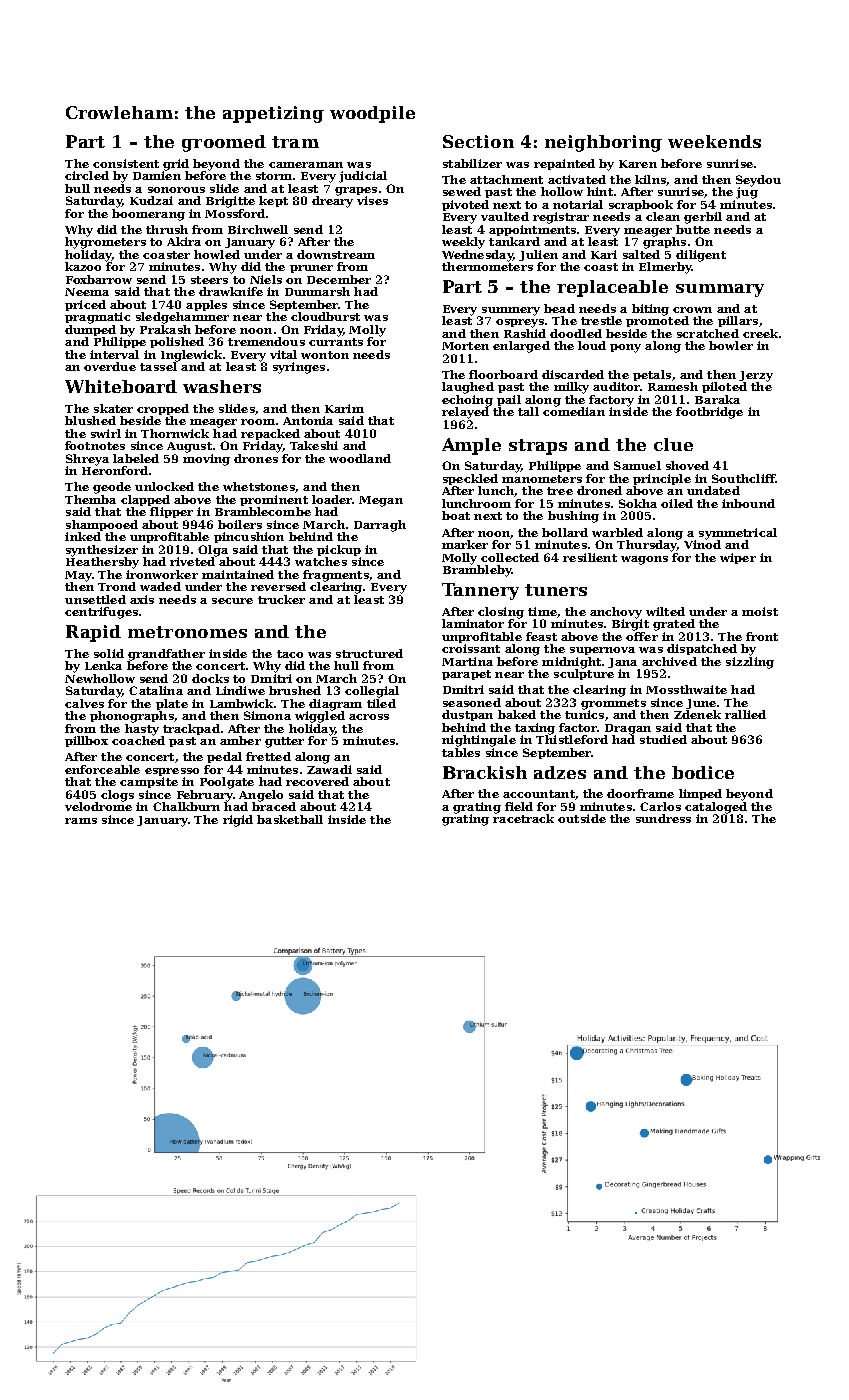 Image resolution: width=849 pixels, height=1400 pixels. Describe the element at coordinates (487, 266) in the screenshot. I see `thermometers` at that location.
